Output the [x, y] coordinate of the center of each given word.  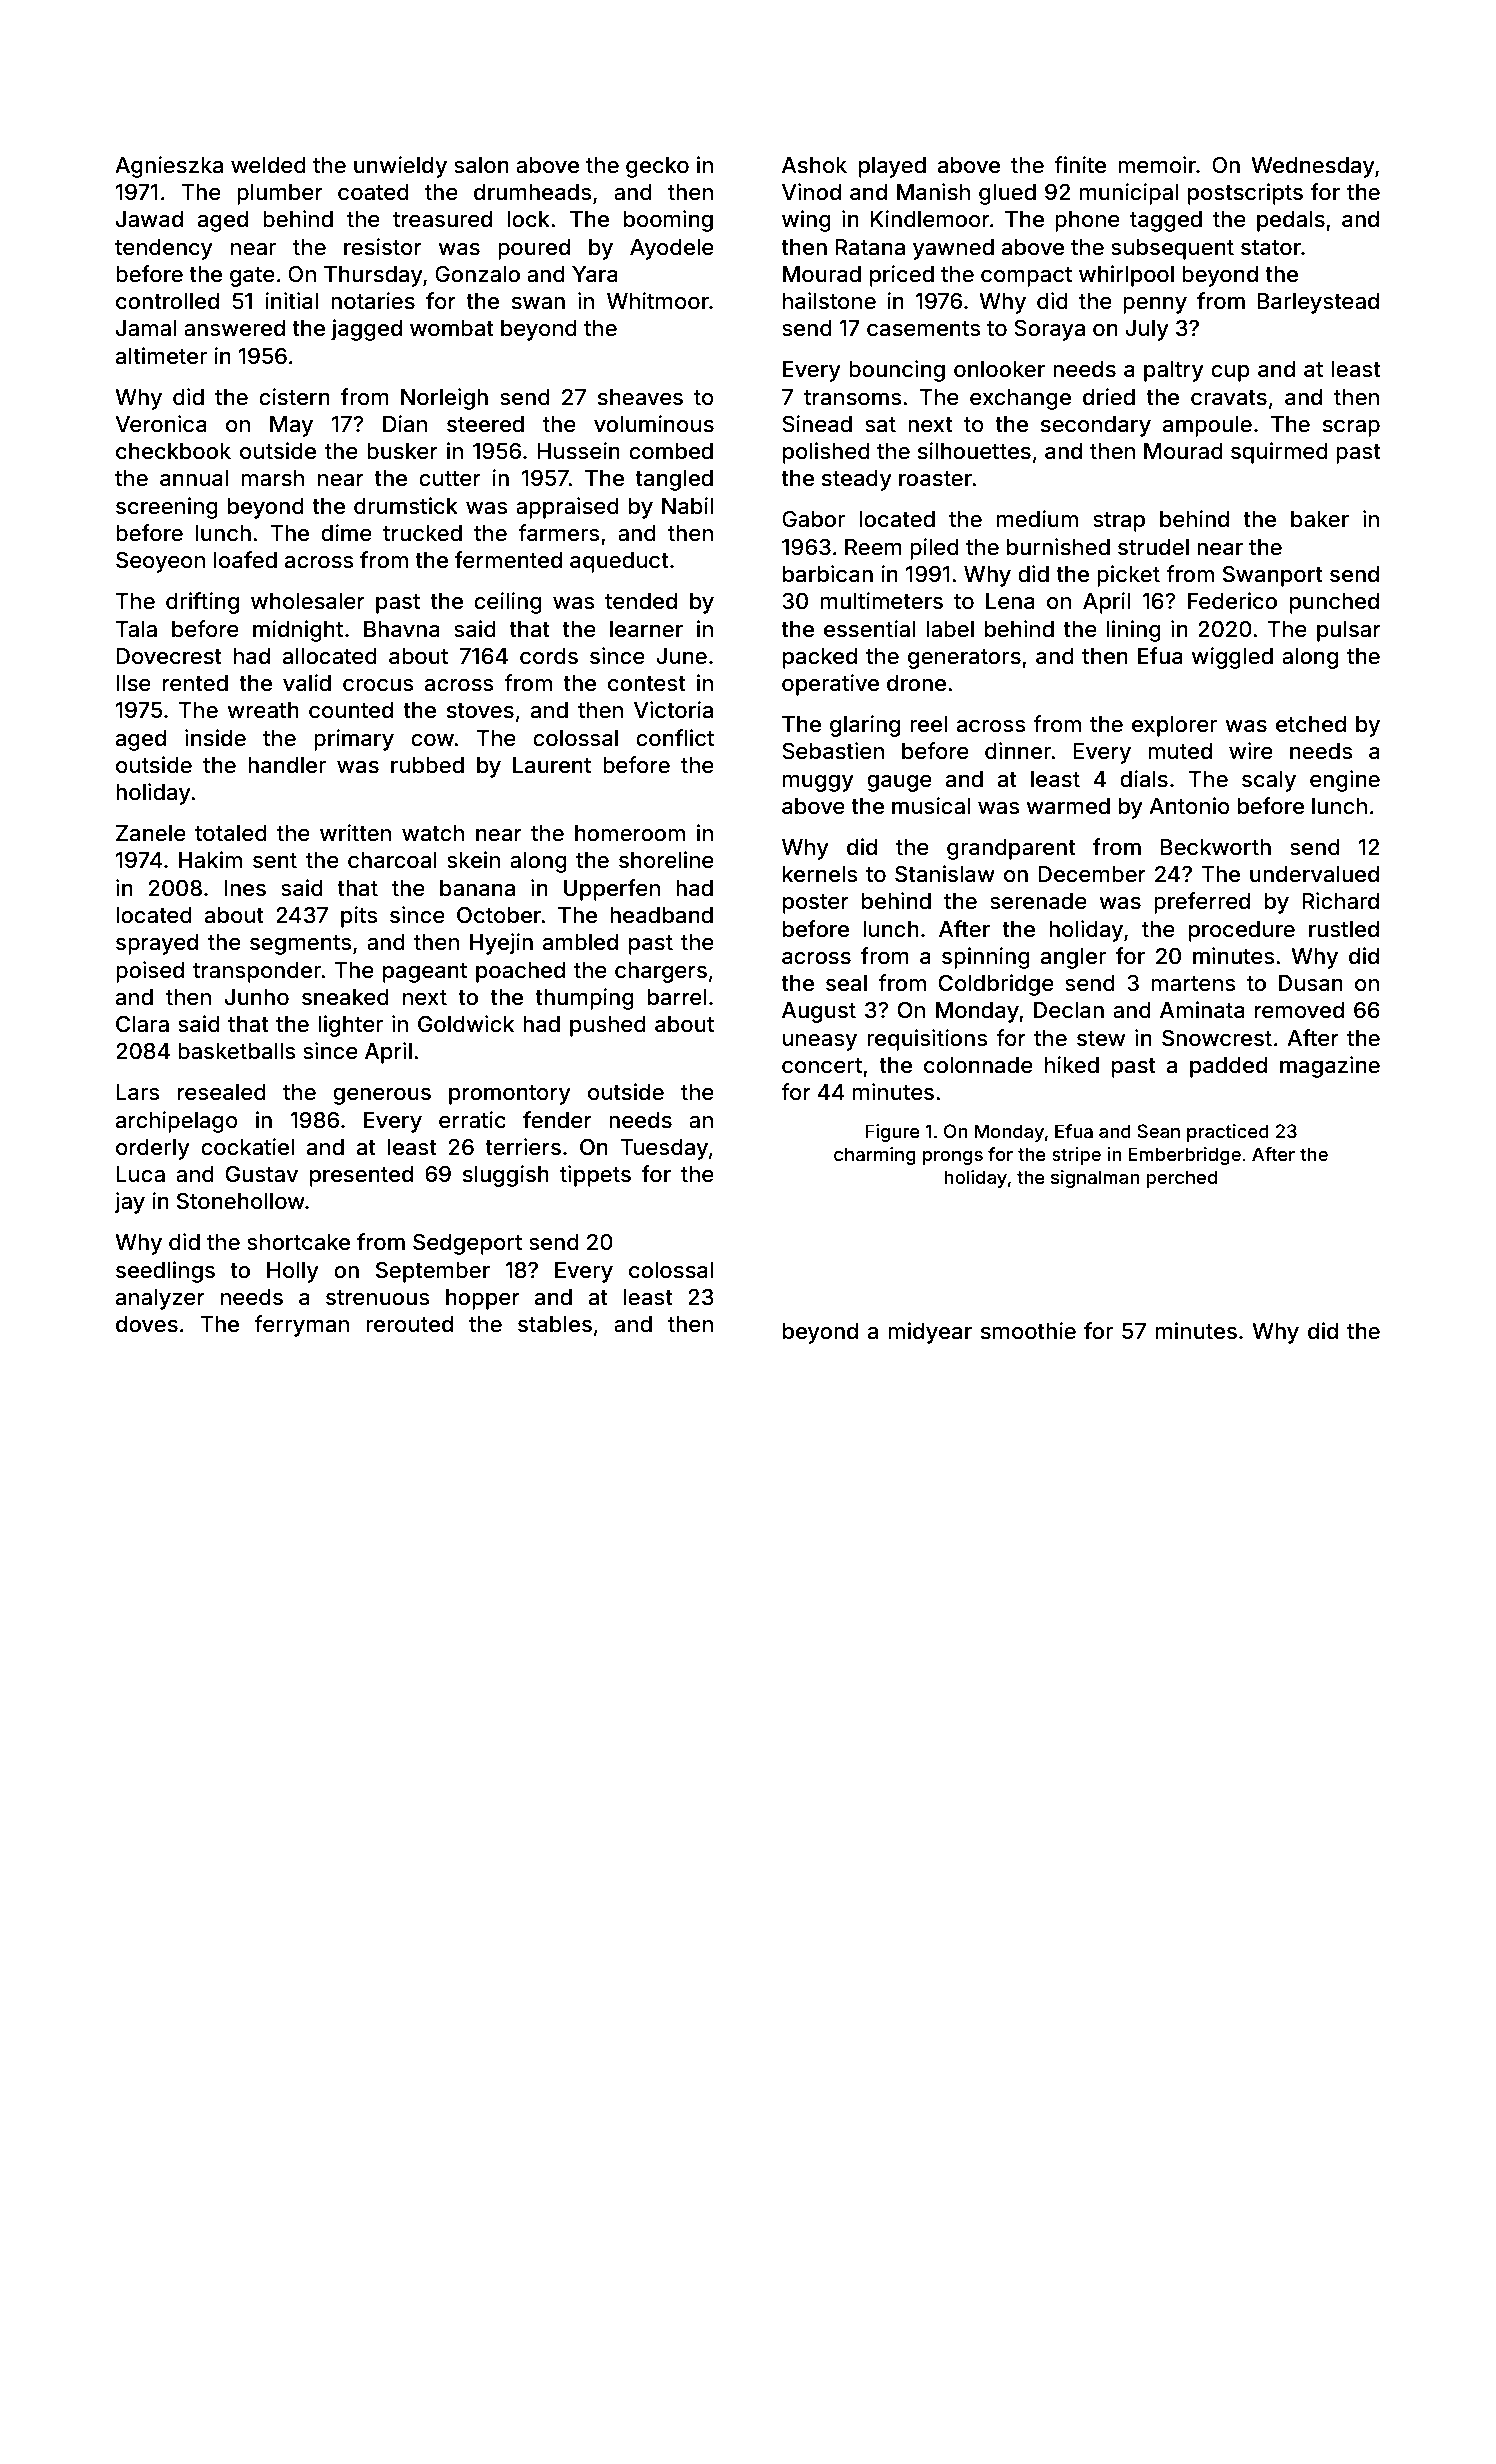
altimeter [161, 356]
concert [822, 1066]
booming [668, 221]
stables [555, 1324]
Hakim [210, 860]
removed [1299, 1010]
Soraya [1049, 330]
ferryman [301, 1326]
